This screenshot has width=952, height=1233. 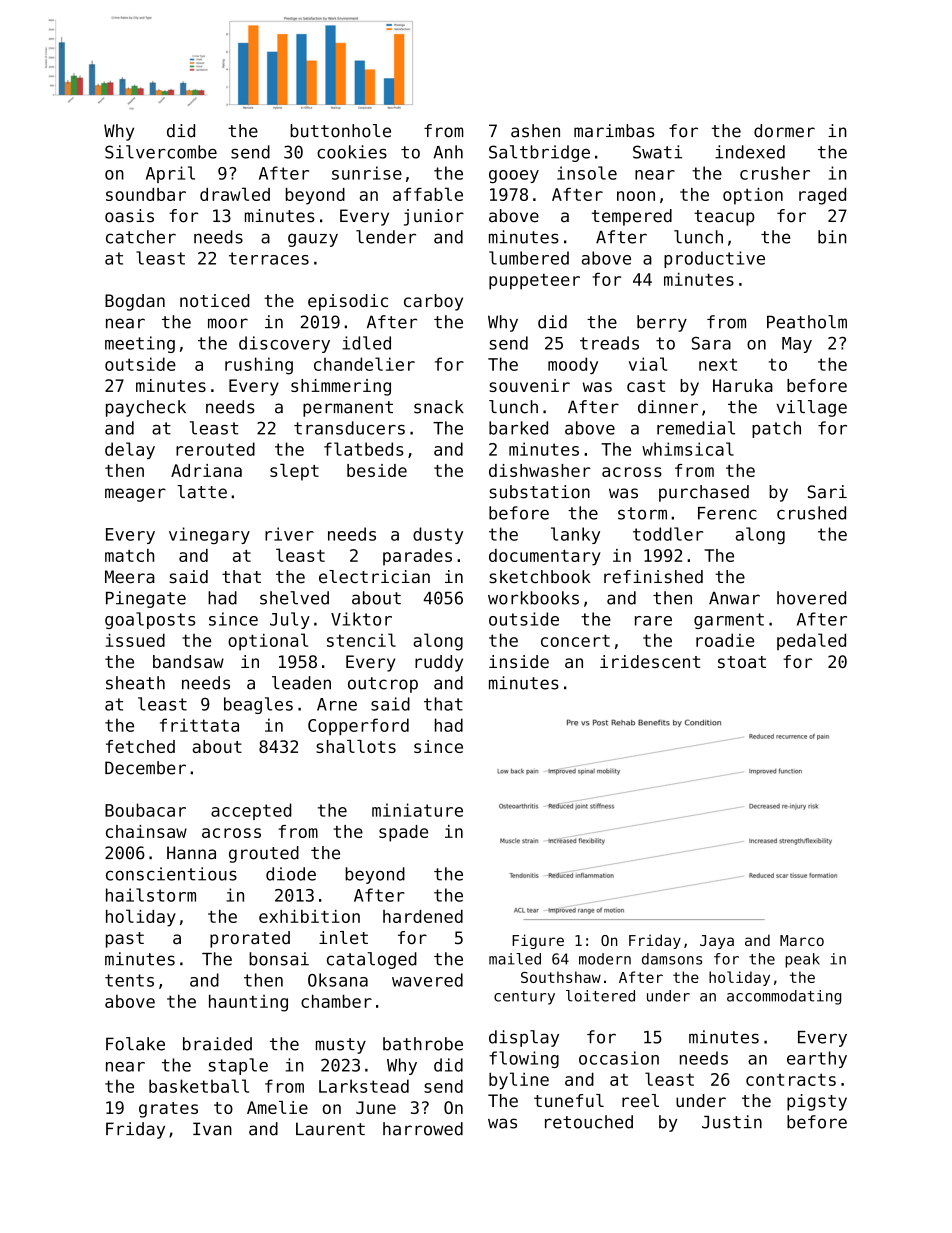 What do you see at coordinates (356, 746) in the screenshot?
I see `shallots` at bounding box center [356, 746].
